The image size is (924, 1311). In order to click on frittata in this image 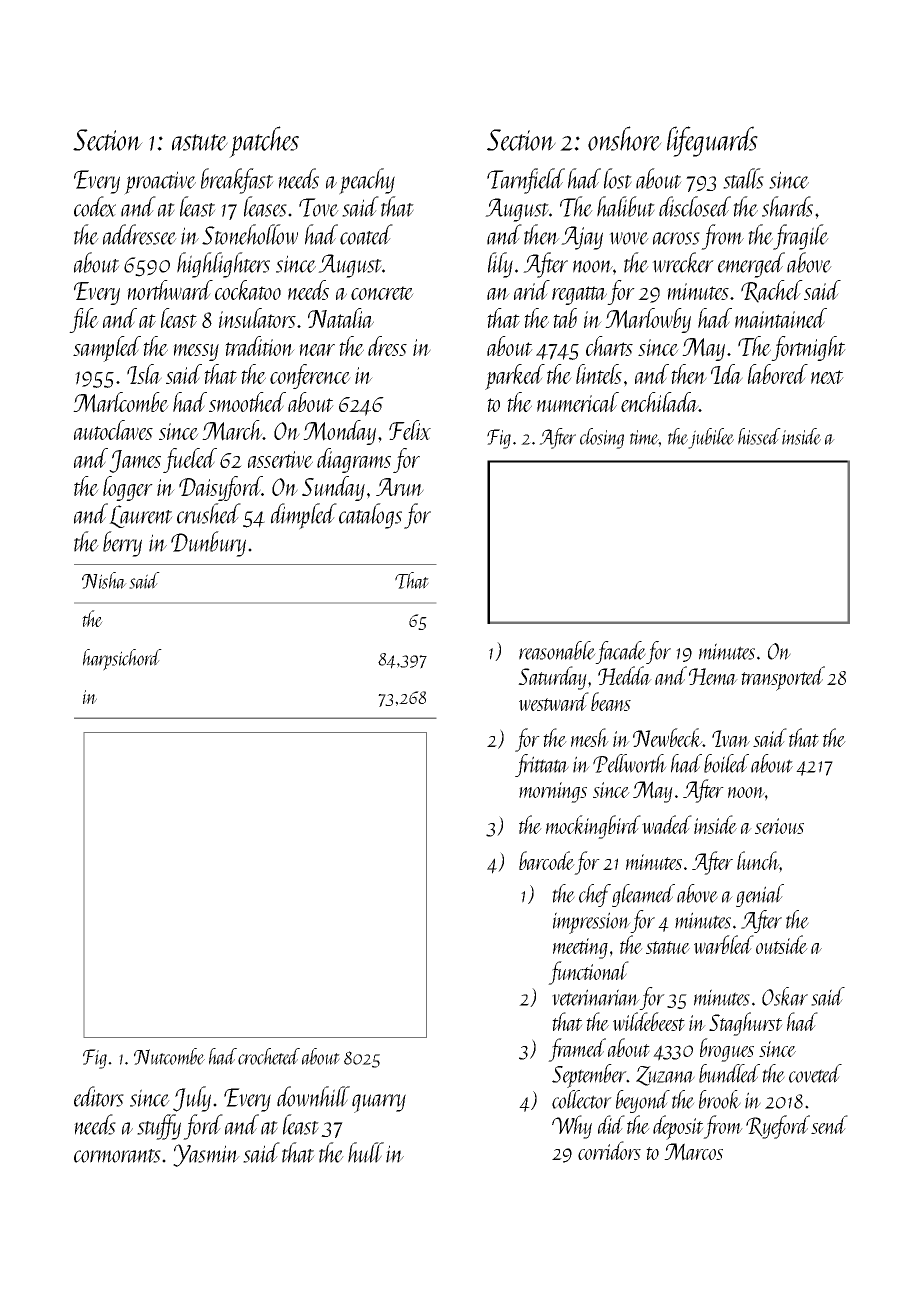, I will do `click(542, 765)`.
